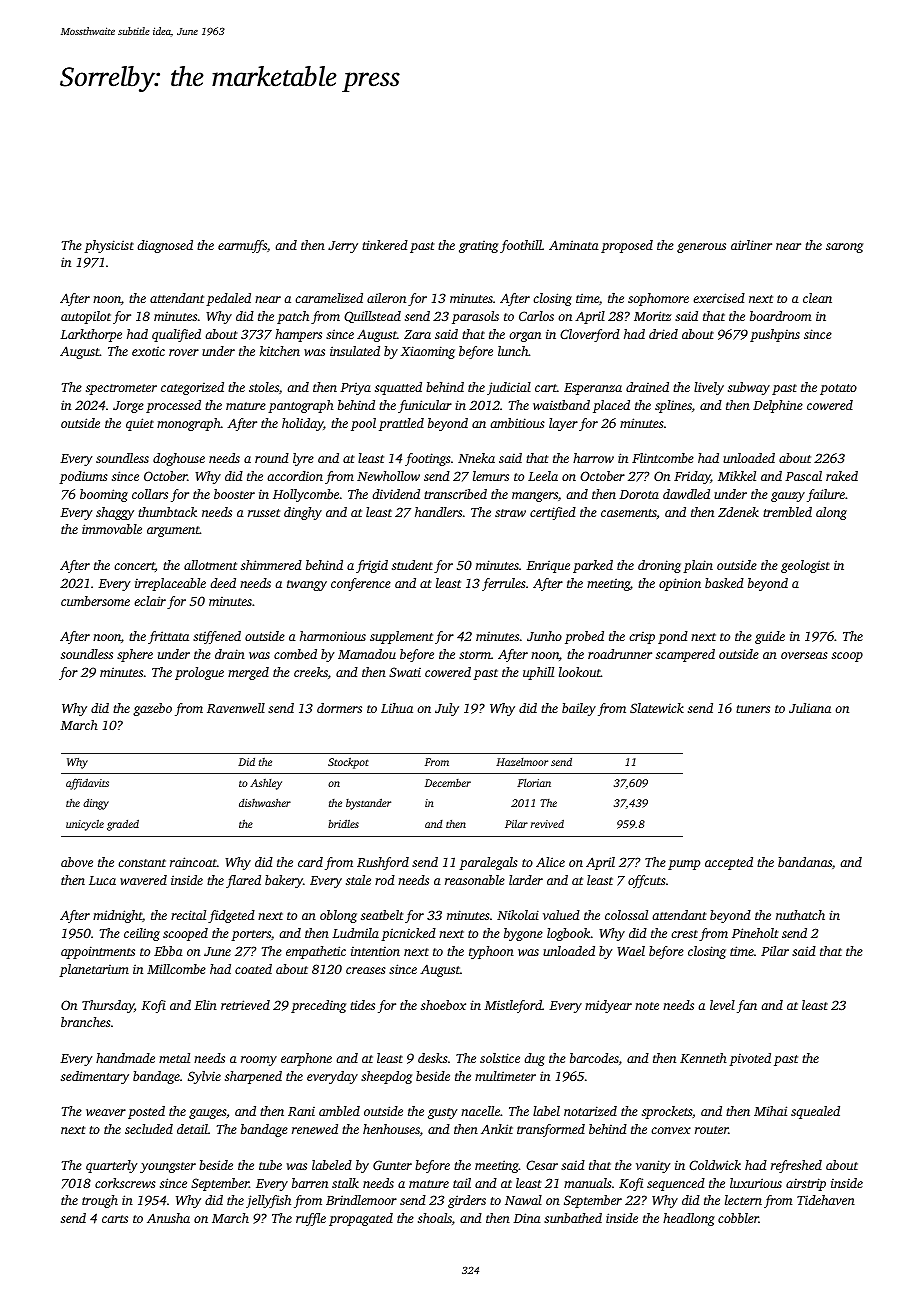 This screenshot has height=1308, width=924. Describe the element at coordinates (593, 389) in the screenshot. I see `Esperanza` at that location.
